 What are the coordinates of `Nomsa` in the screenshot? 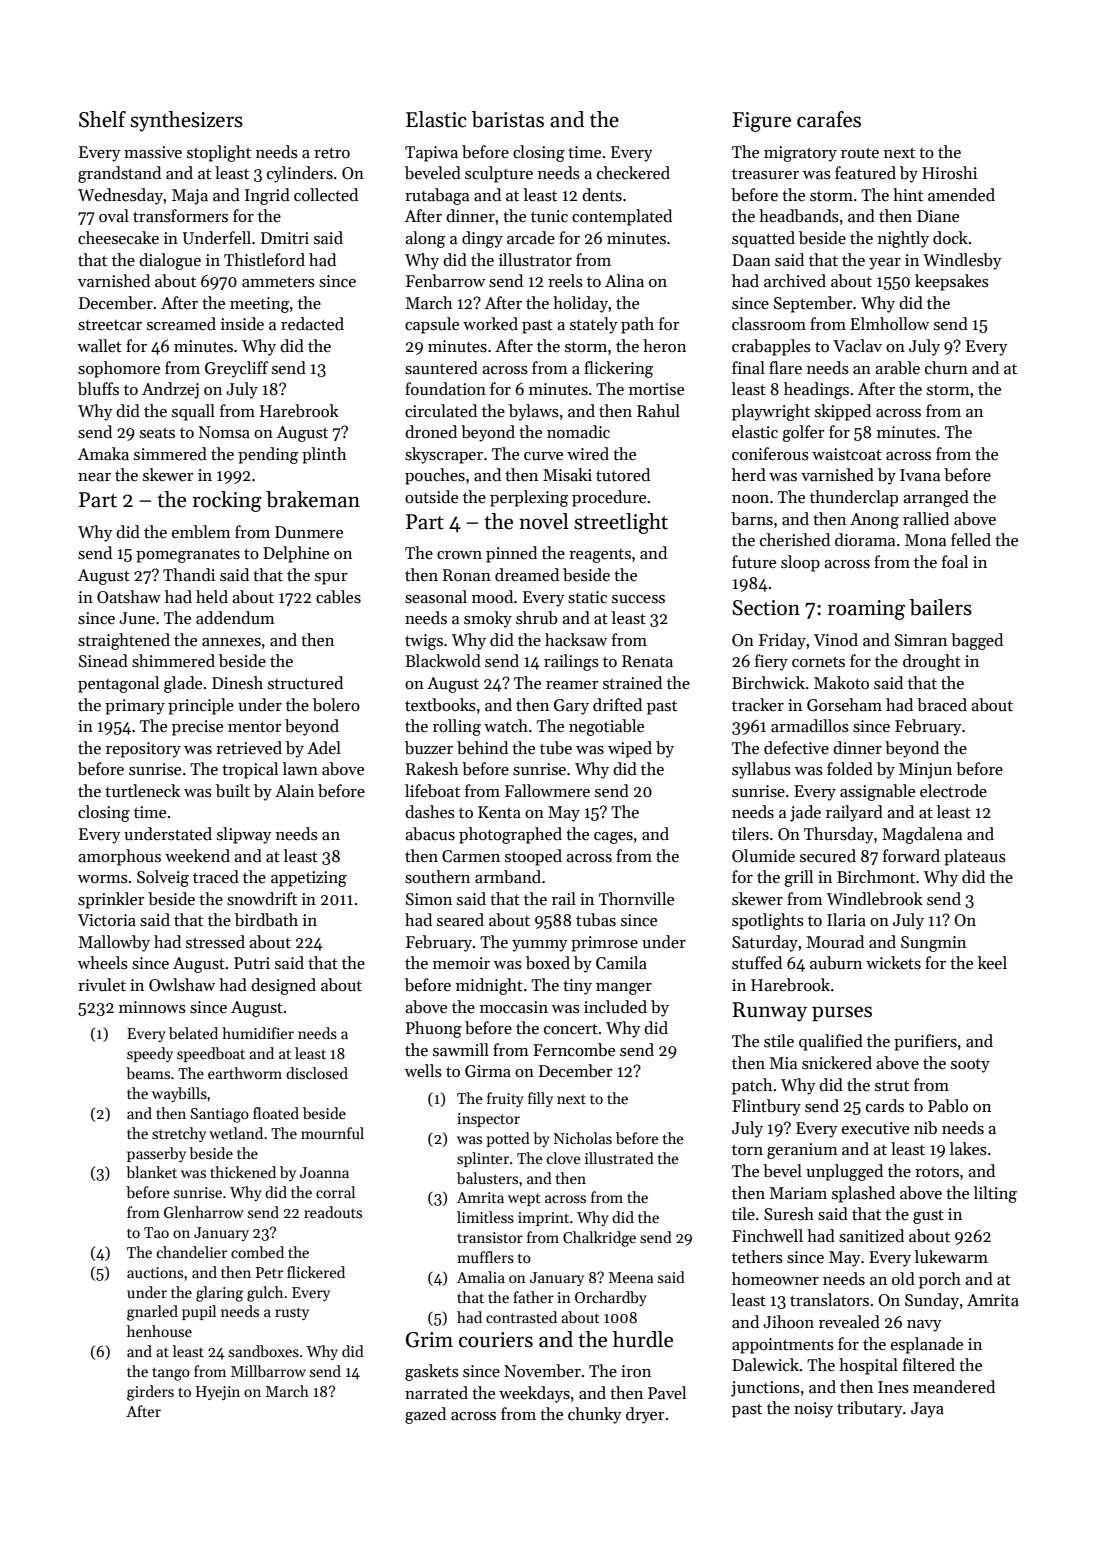 It's located at (224, 432).
